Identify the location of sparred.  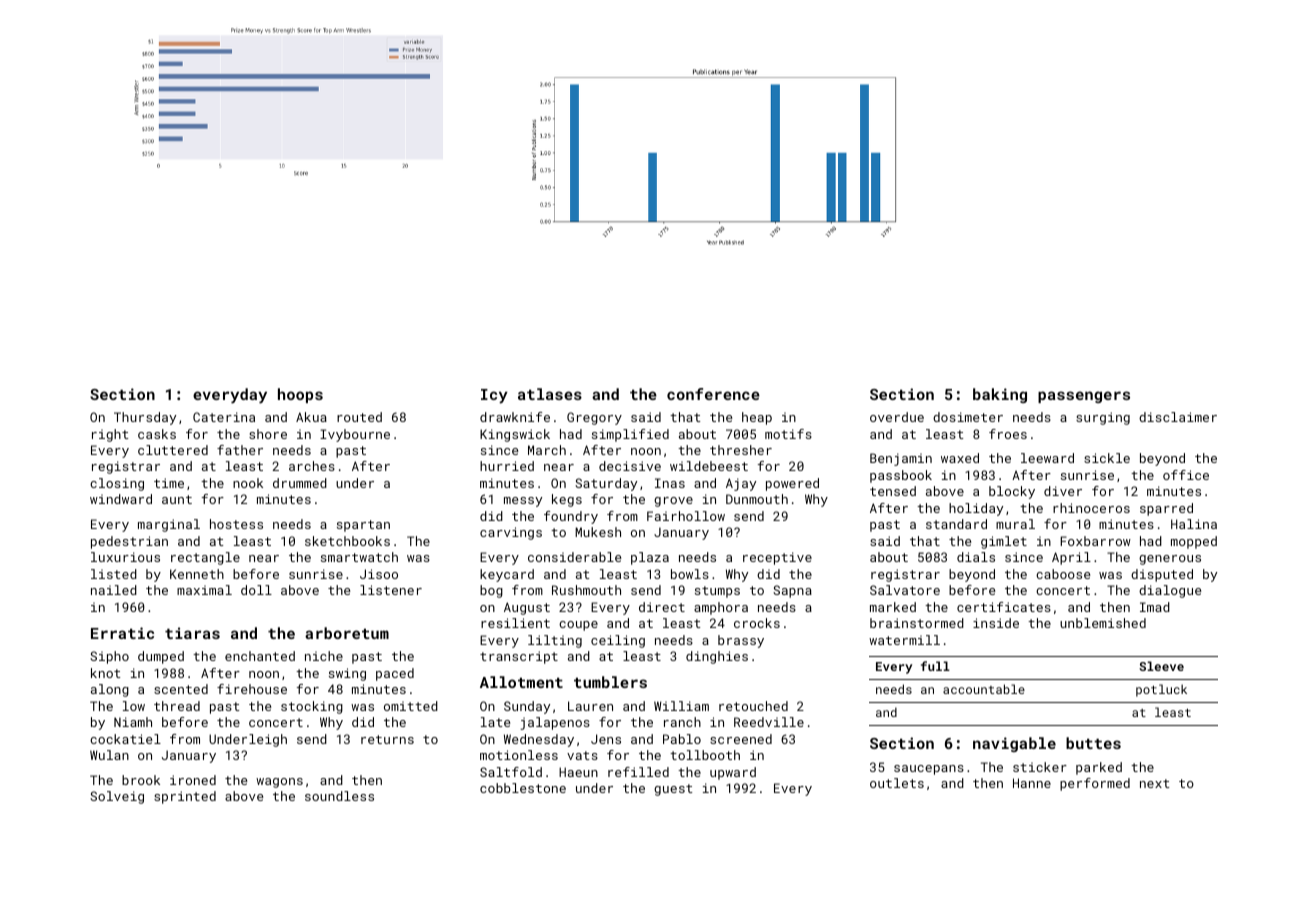
(1166, 509).
